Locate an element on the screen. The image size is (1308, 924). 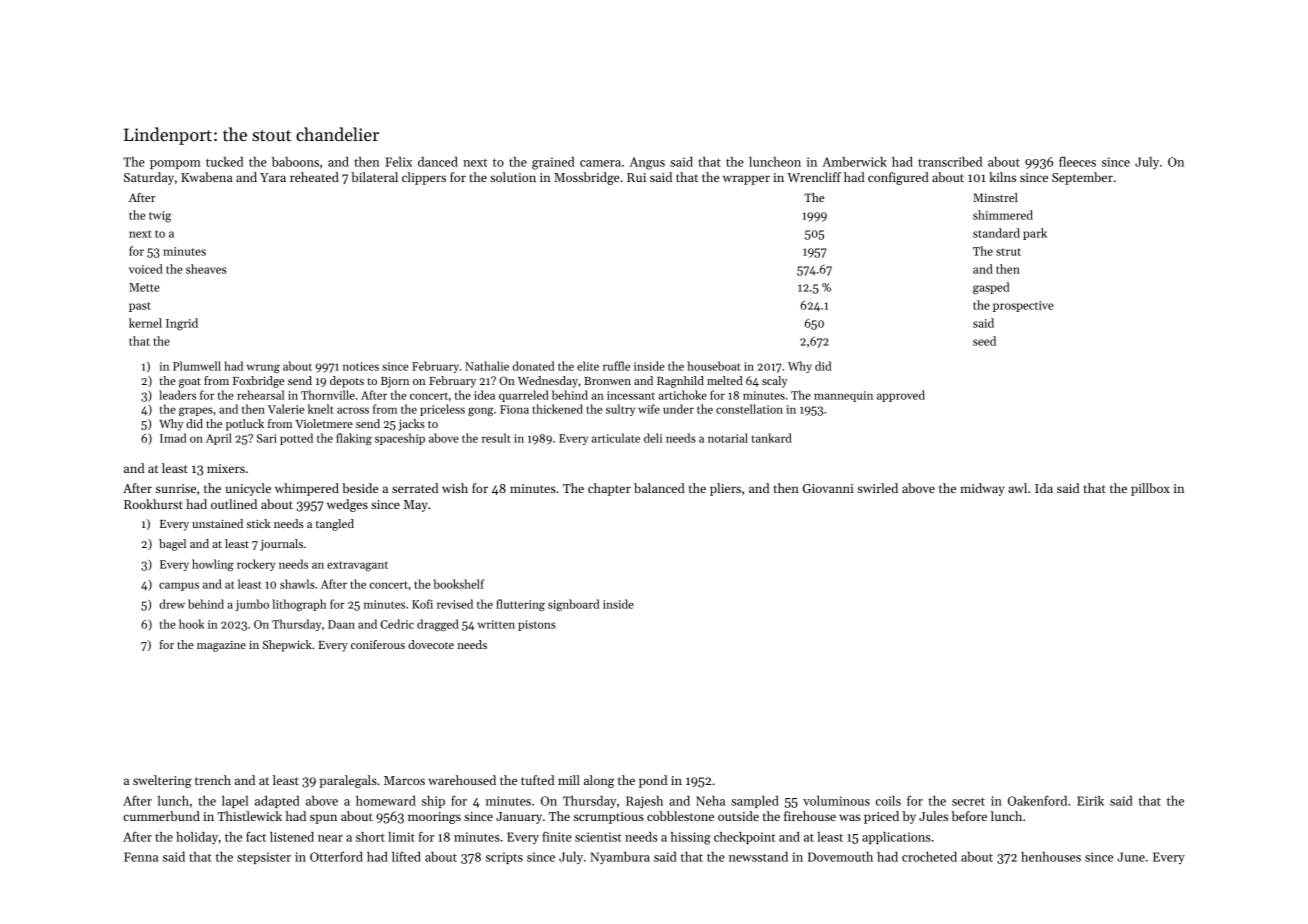
Eirik is located at coordinates (1090, 801).
